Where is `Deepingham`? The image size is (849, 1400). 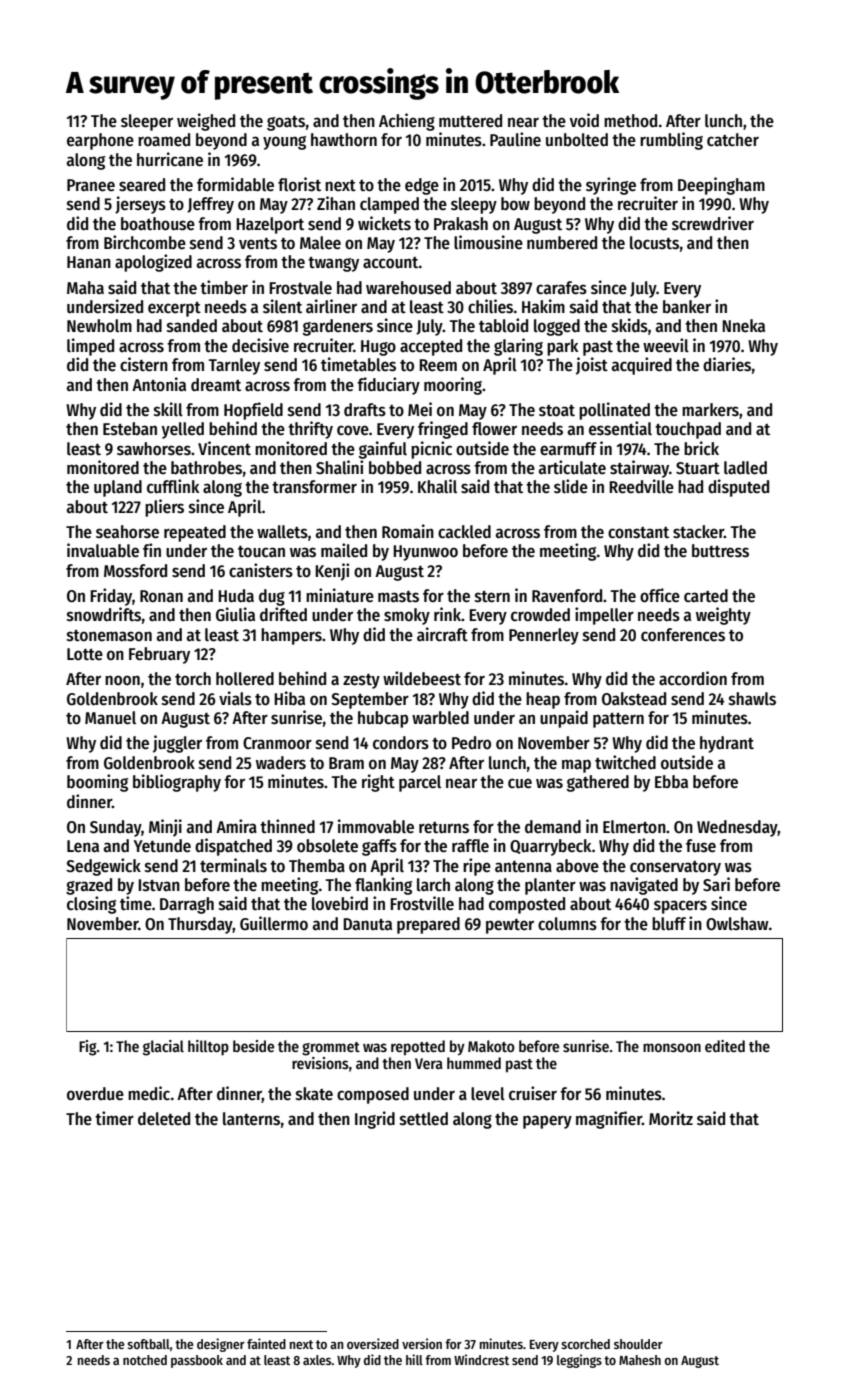 Deepingham is located at coordinates (721, 186).
